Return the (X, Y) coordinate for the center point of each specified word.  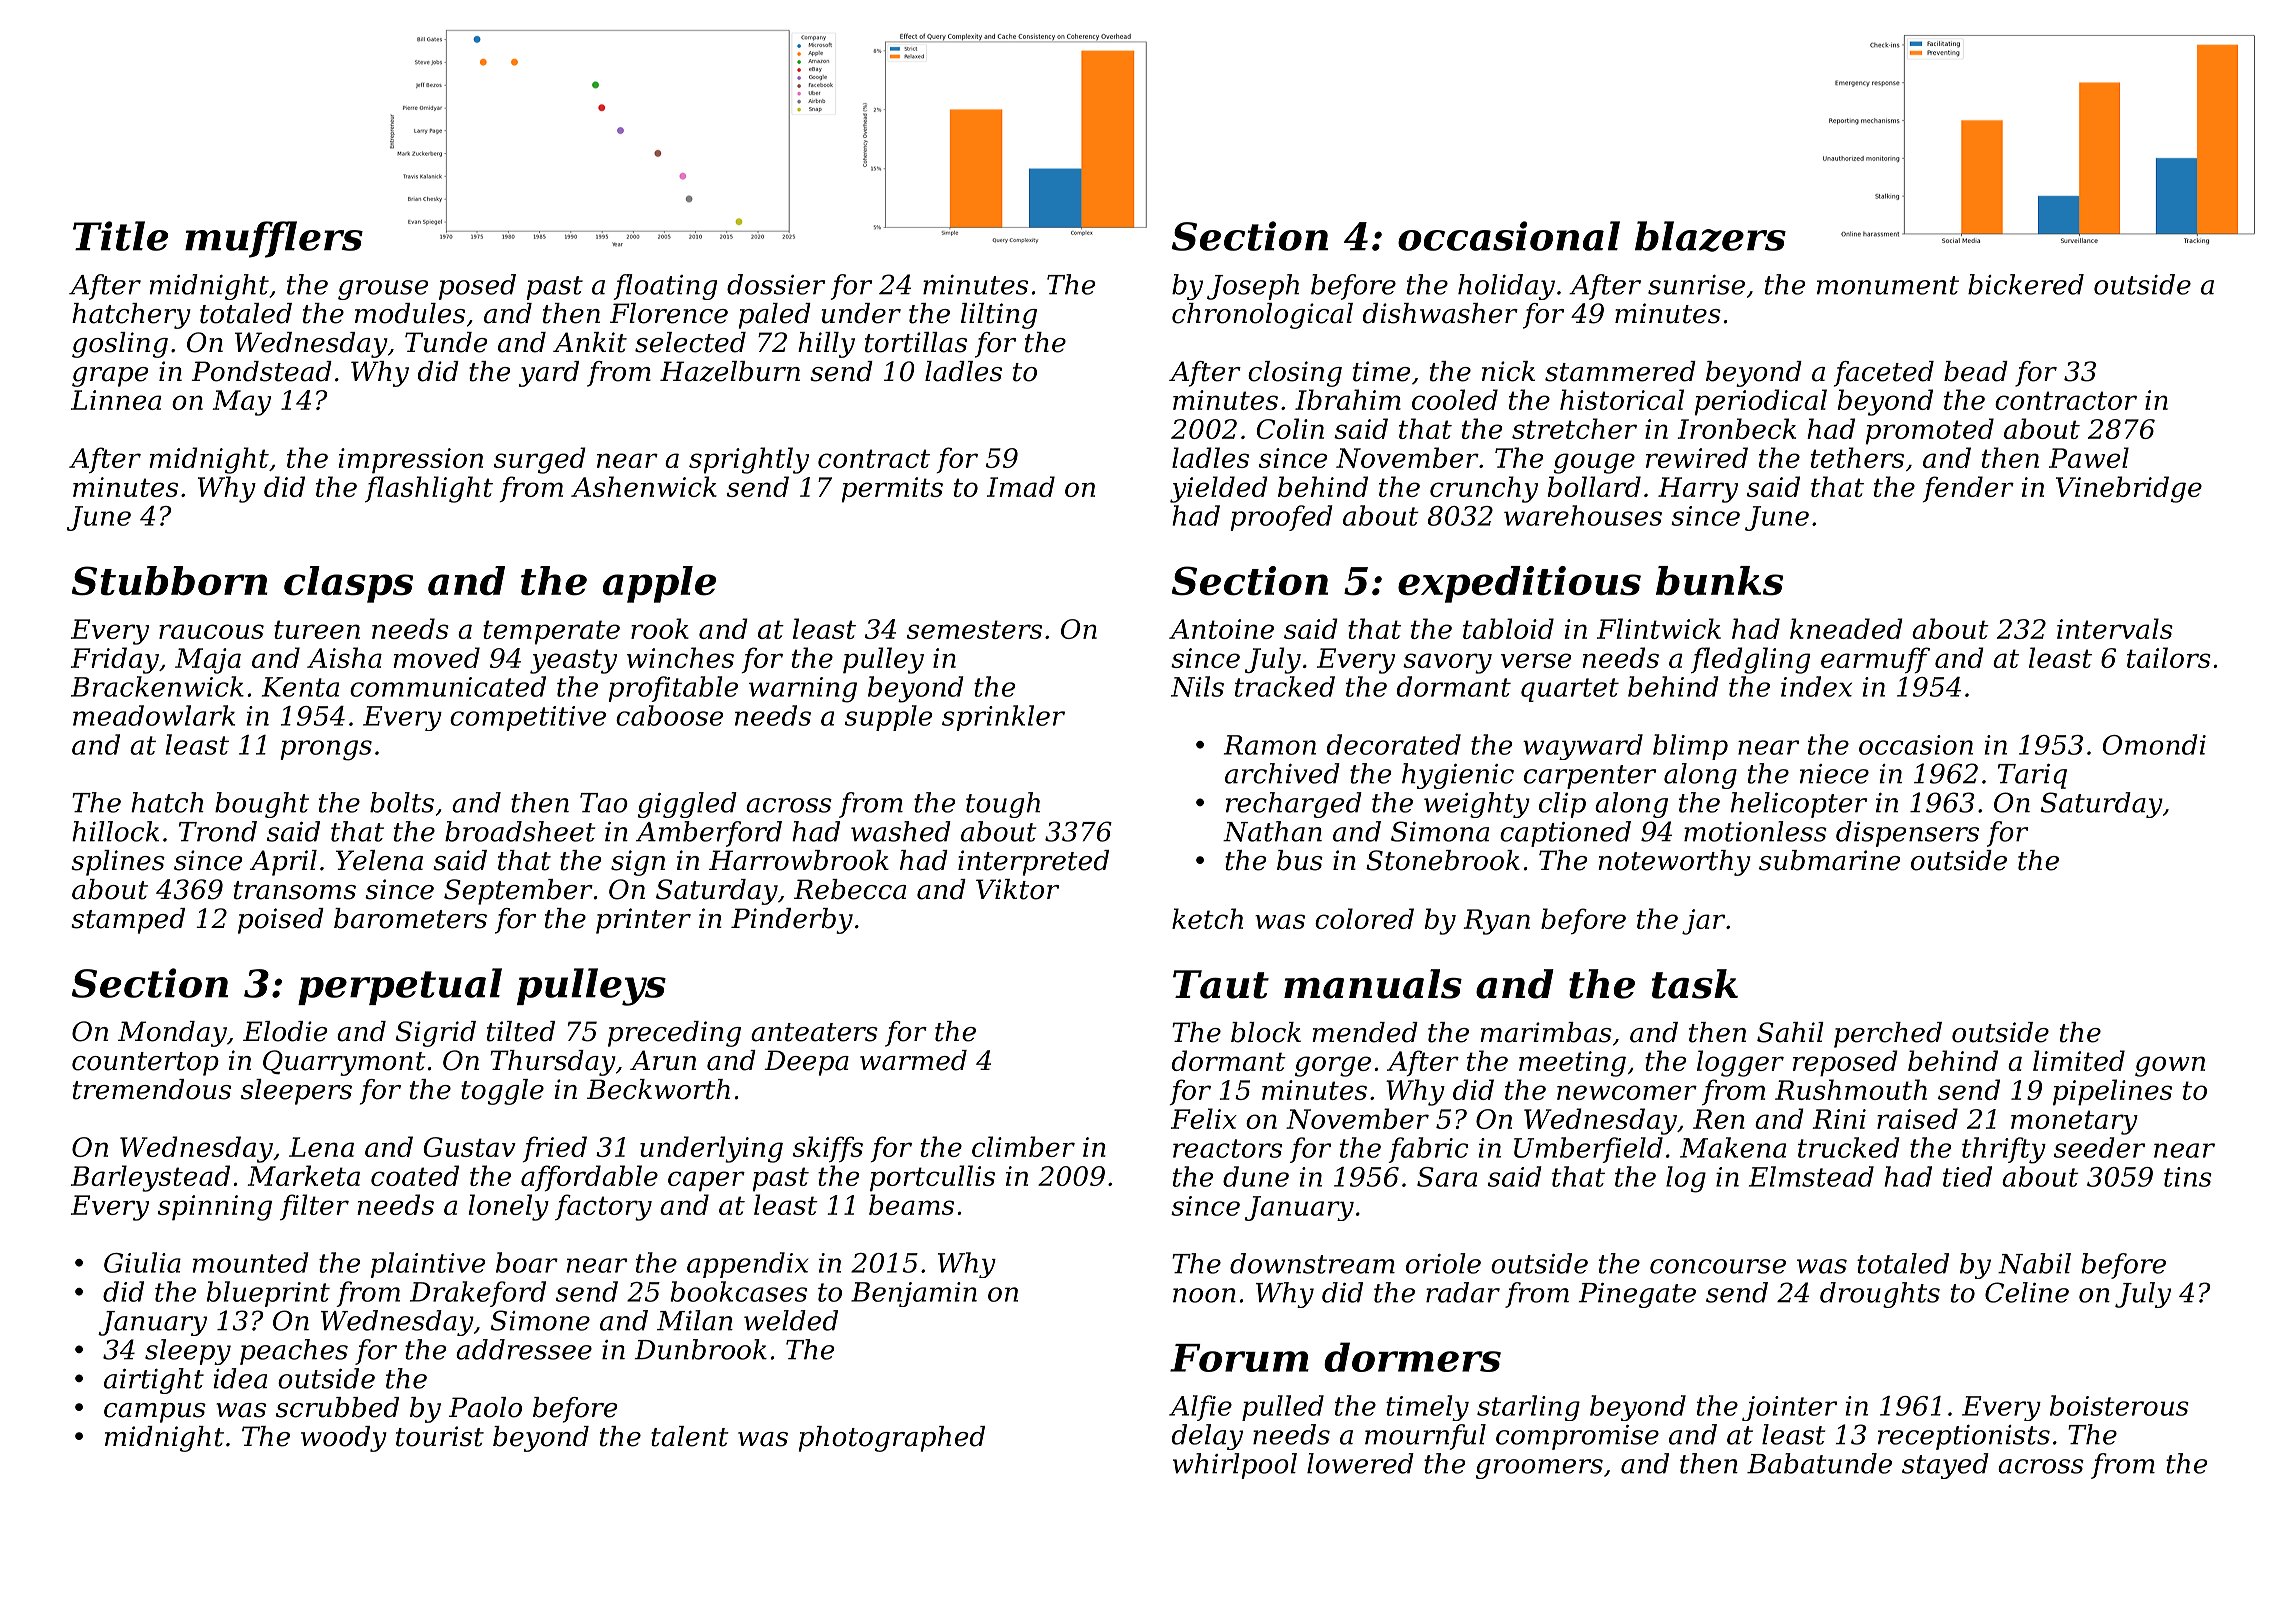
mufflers (274, 239)
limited (2079, 1060)
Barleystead (150, 1178)
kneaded (1846, 628)
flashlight (429, 489)
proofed (1281, 518)
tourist (440, 1436)
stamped (128, 921)
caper (706, 1181)
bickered (2026, 284)
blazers (1710, 236)
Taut (1221, 984)
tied (1967, 1176)
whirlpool (1235, 1466)
